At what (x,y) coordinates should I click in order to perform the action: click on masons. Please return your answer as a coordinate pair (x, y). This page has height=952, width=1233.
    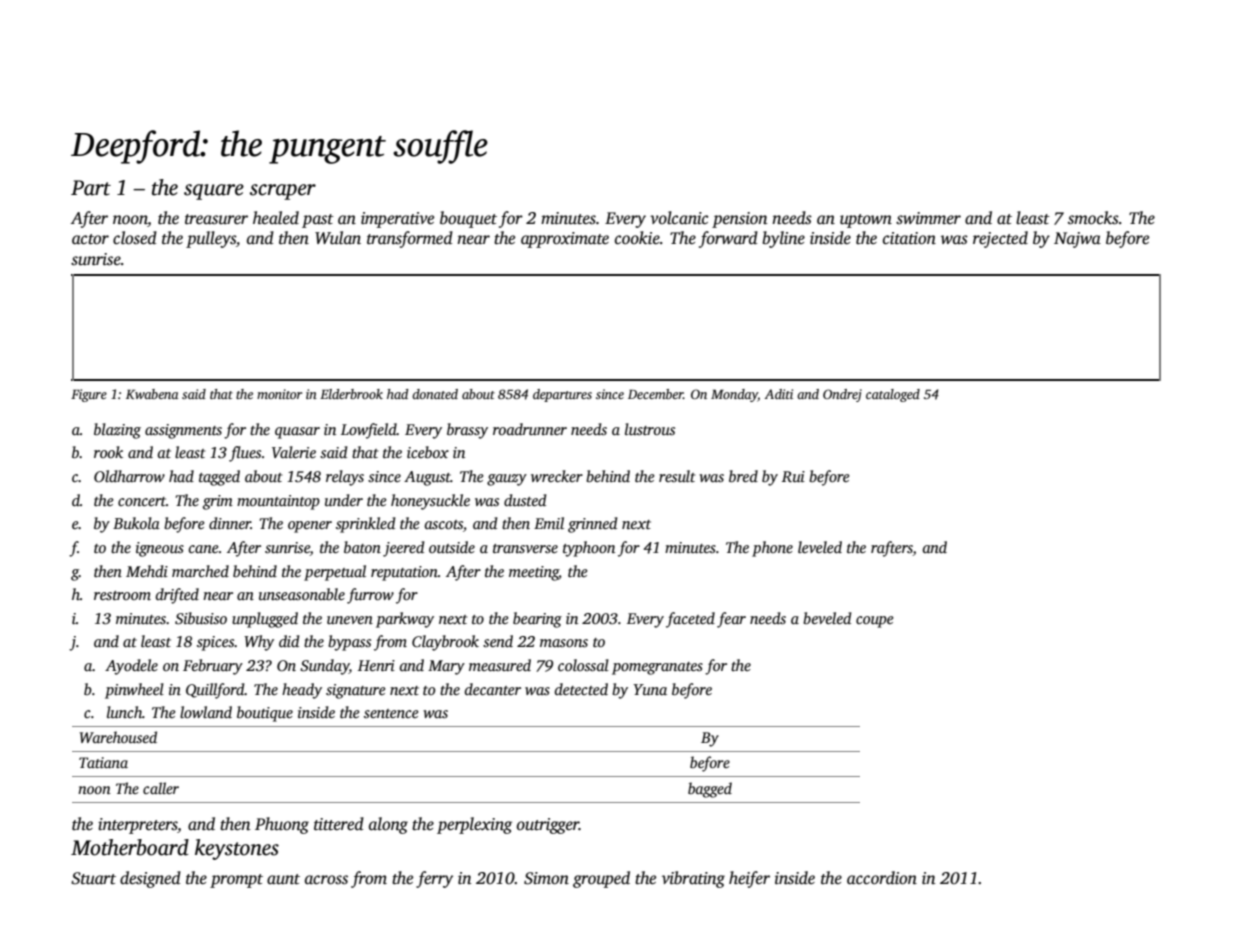
    Looking at the image, I should click on (564, 643).
